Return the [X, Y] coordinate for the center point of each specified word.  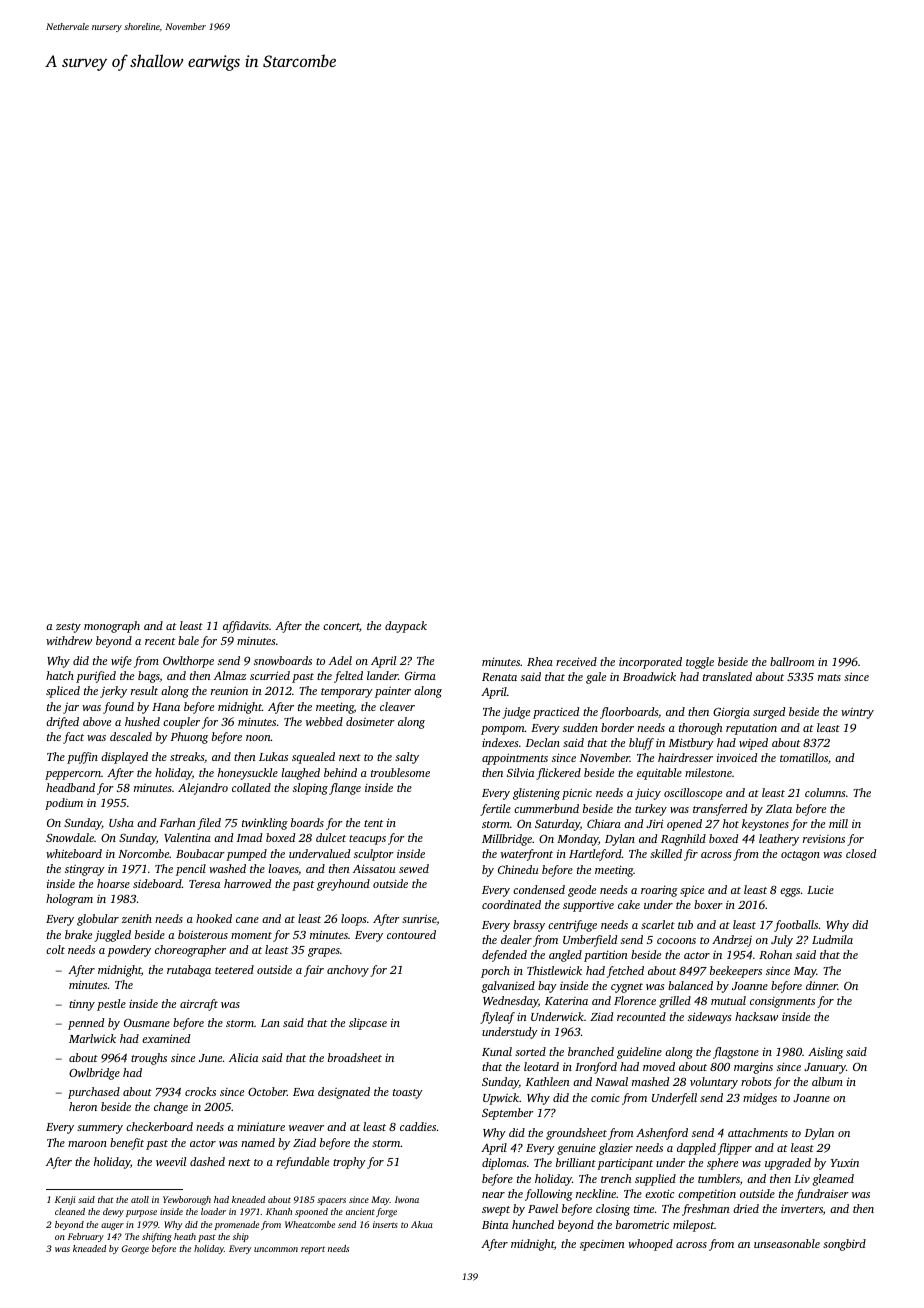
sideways [710, 1018]
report [313, 1250]
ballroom [792, 661]
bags [149, 677]
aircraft [199, 1005]
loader [213, 1211]
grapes [324, 952]
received [576, 661]
